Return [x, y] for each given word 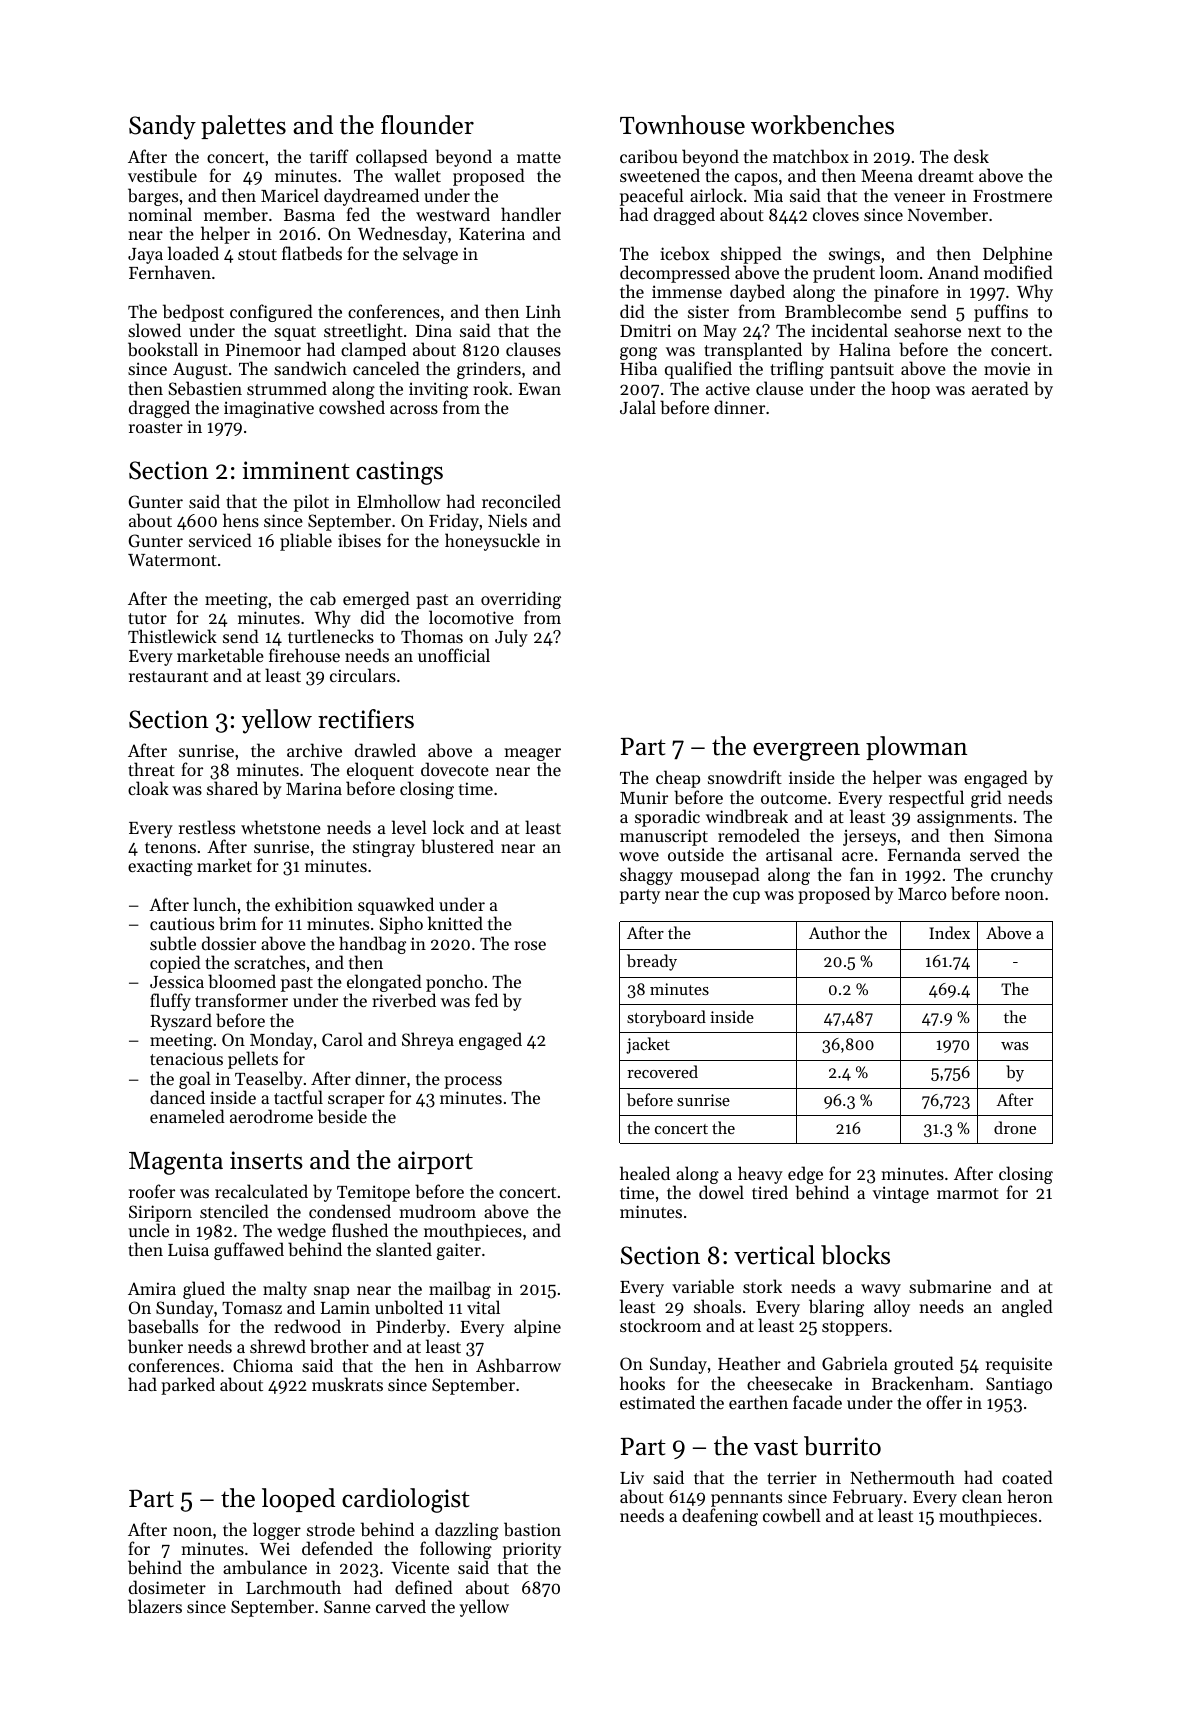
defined [424, 1587]
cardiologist [406, 1500]
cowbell [792, 1515]
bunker [155, 1346]
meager [532, 754]
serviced [220, 540]
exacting [160, 867]
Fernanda [924, 854]
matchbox [811, 156]
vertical [774, 1255]
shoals [717, 1306]
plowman [916, 748]
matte [539, 157]
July [511, 638]
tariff [329, 156]
